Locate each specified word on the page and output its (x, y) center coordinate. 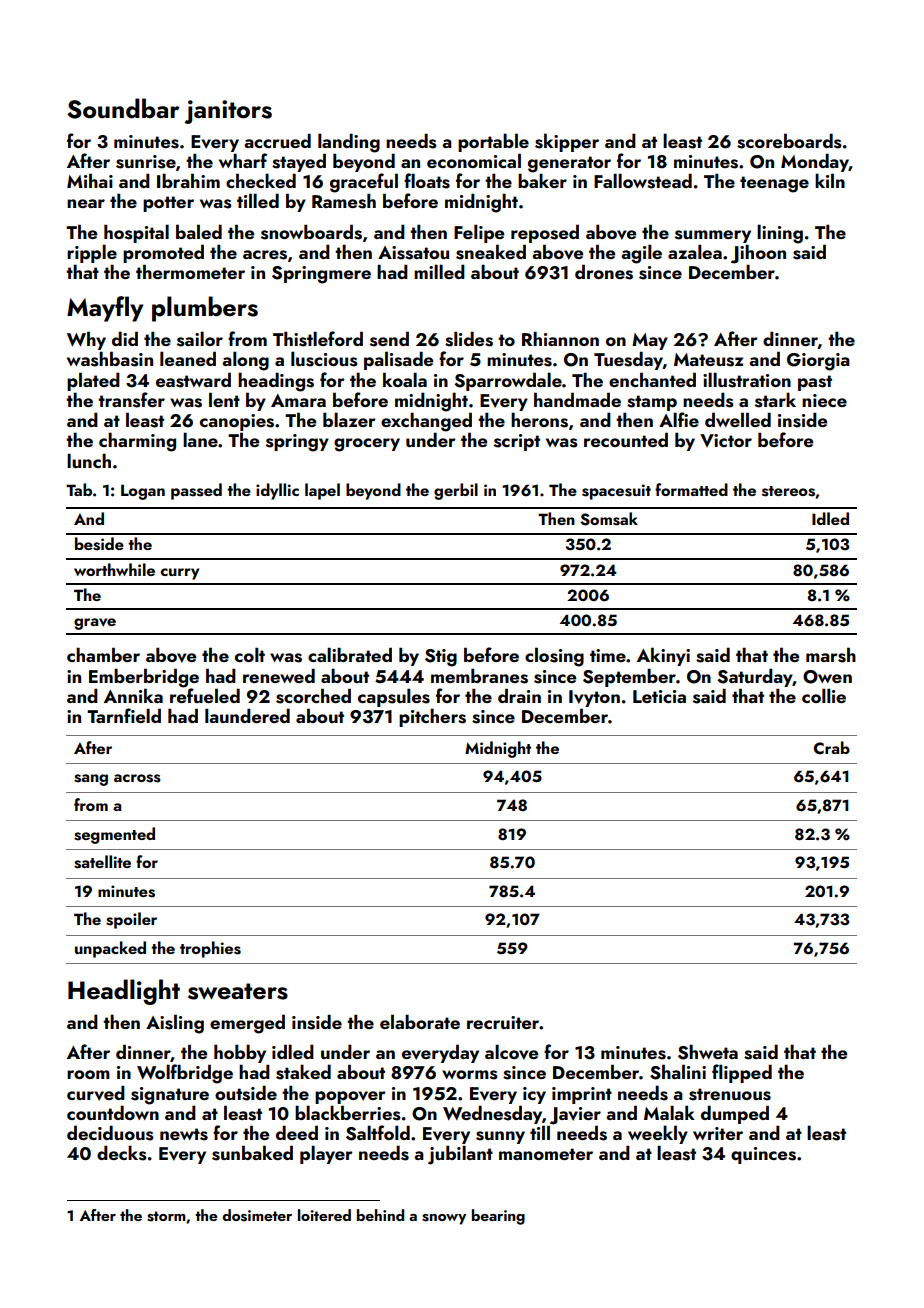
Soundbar (123, 108)
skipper (567, 142)
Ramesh (344, 201)
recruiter (503, 1022)
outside (246, 1093)
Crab (832, 748)
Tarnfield (124, 715)
